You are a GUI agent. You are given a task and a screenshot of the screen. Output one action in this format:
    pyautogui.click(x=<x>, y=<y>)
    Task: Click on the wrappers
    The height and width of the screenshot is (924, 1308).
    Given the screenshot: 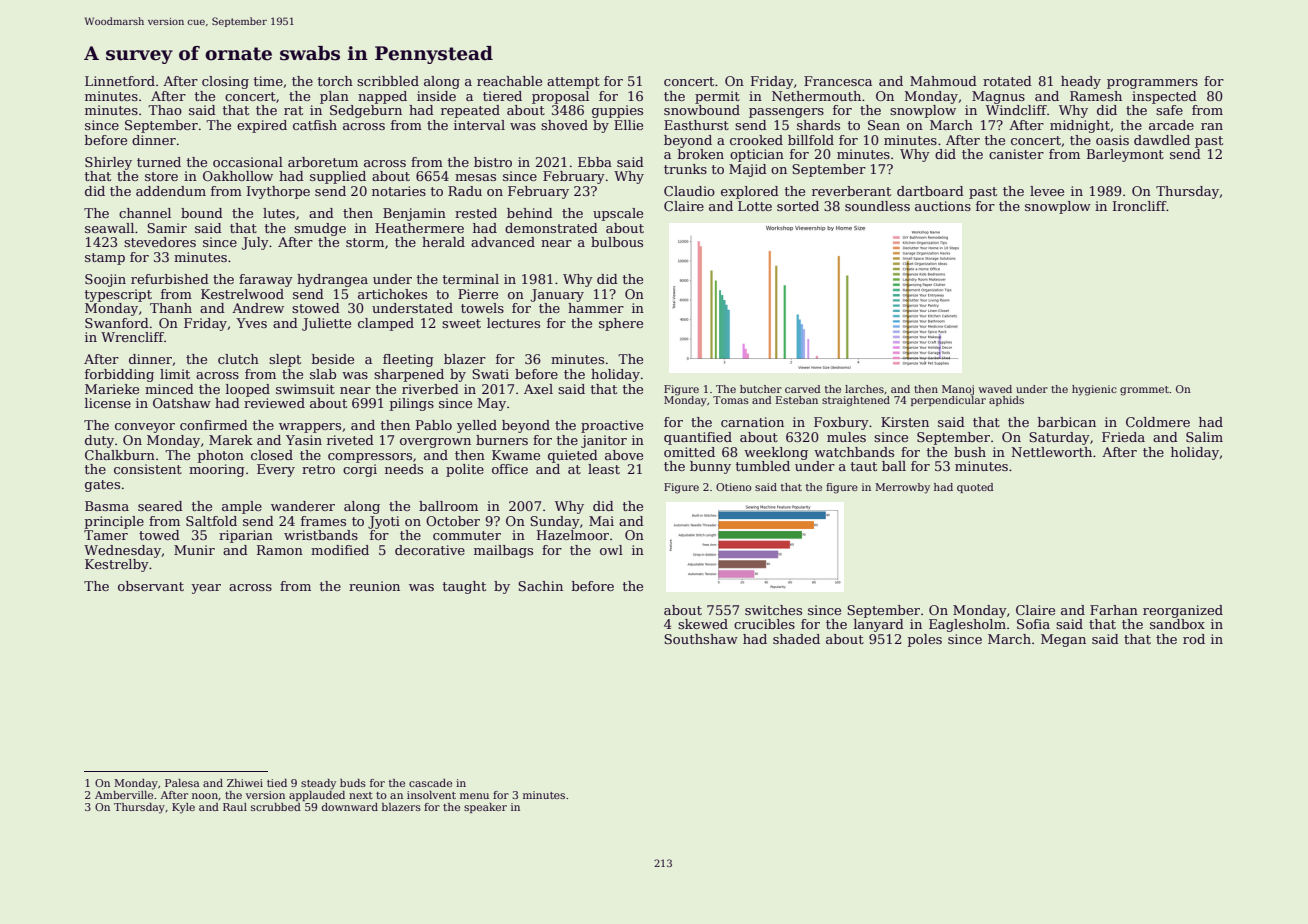 What is the action you would take?
    pyautogui.click(x=310, y=428)
